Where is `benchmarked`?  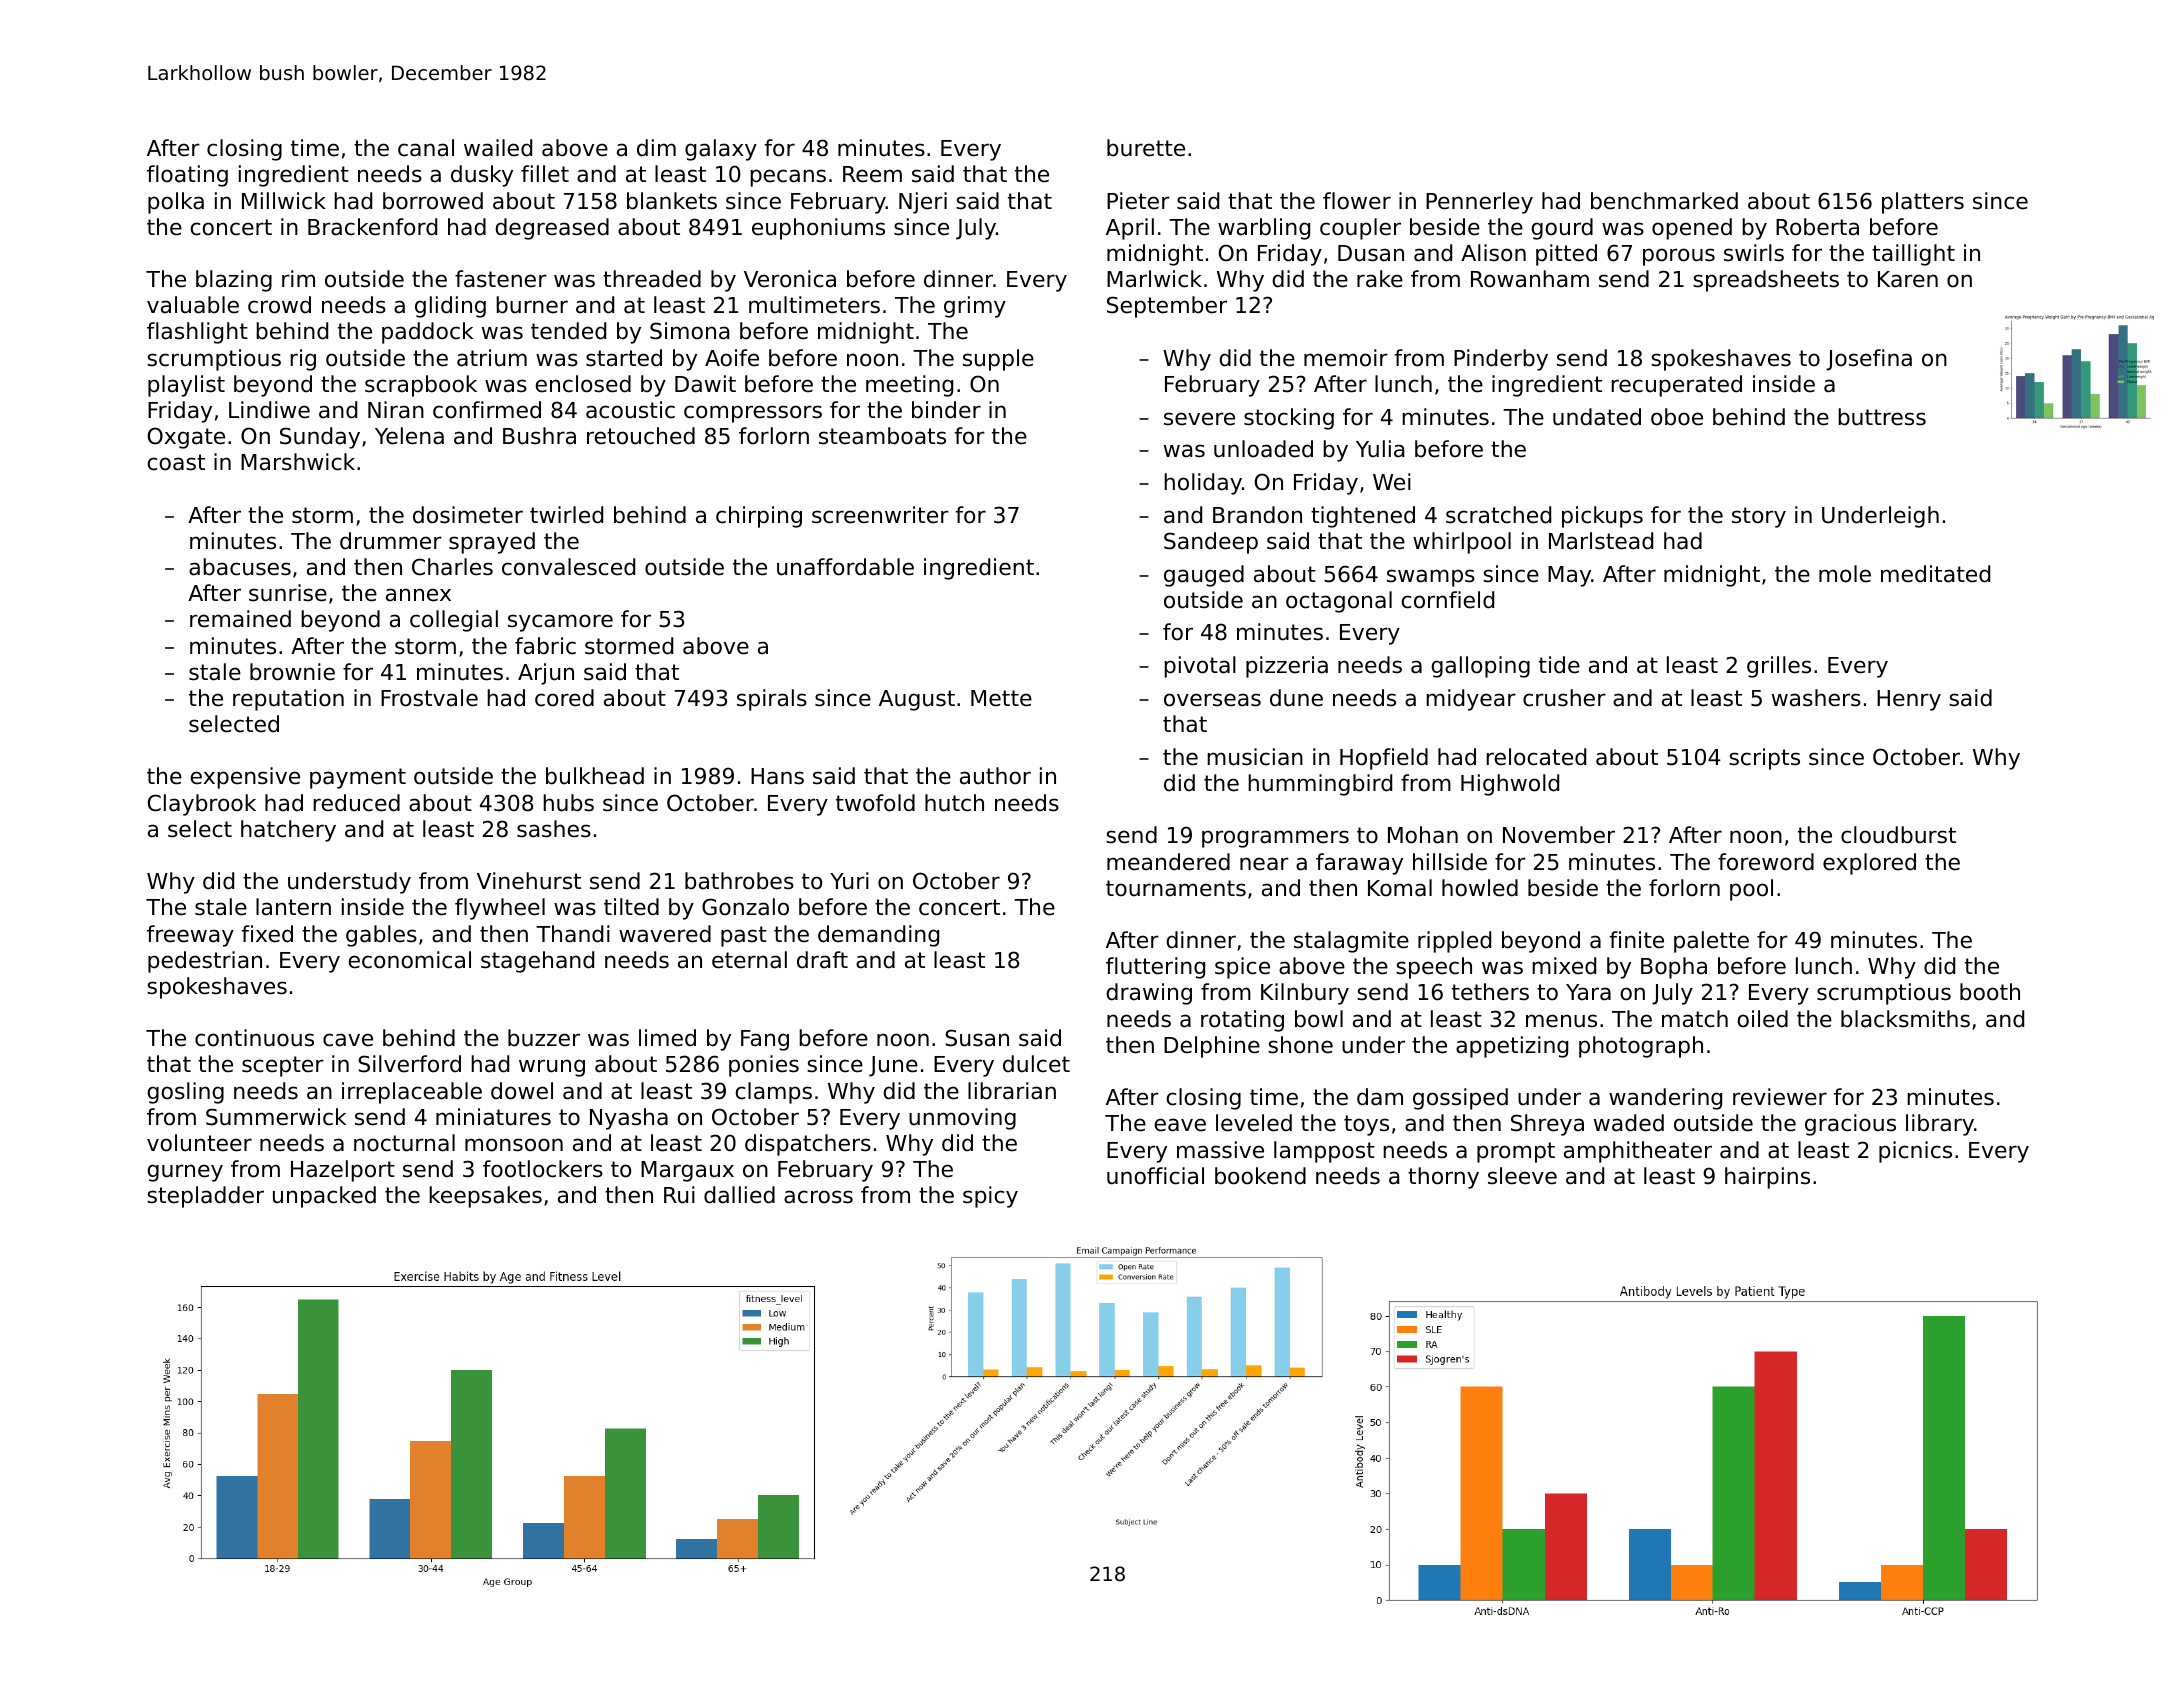 benchmarked is located at coordinates (1664, 201).
